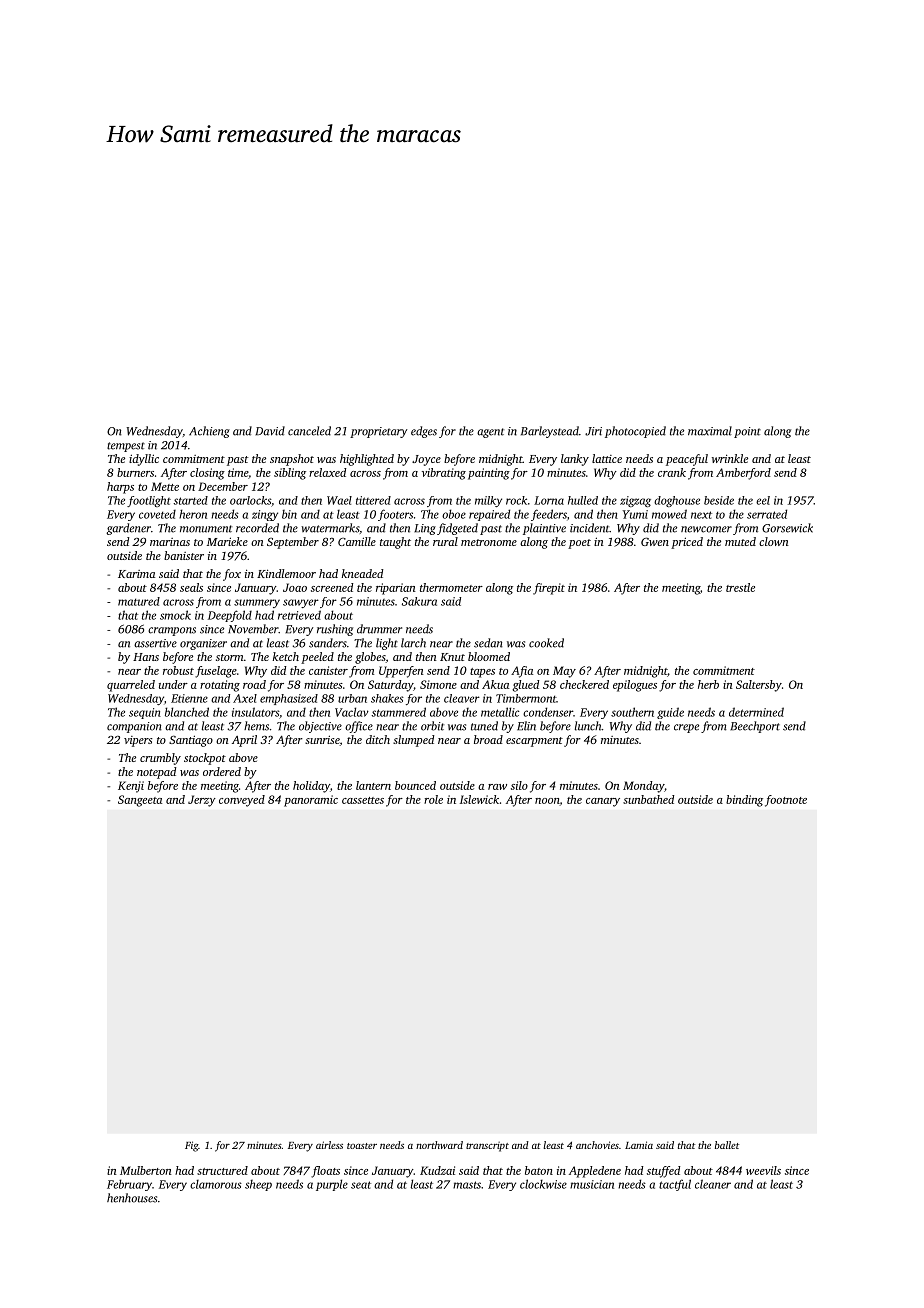  Describe the element at coordinates (490, 433) in the document. I see `agent` at that location.
